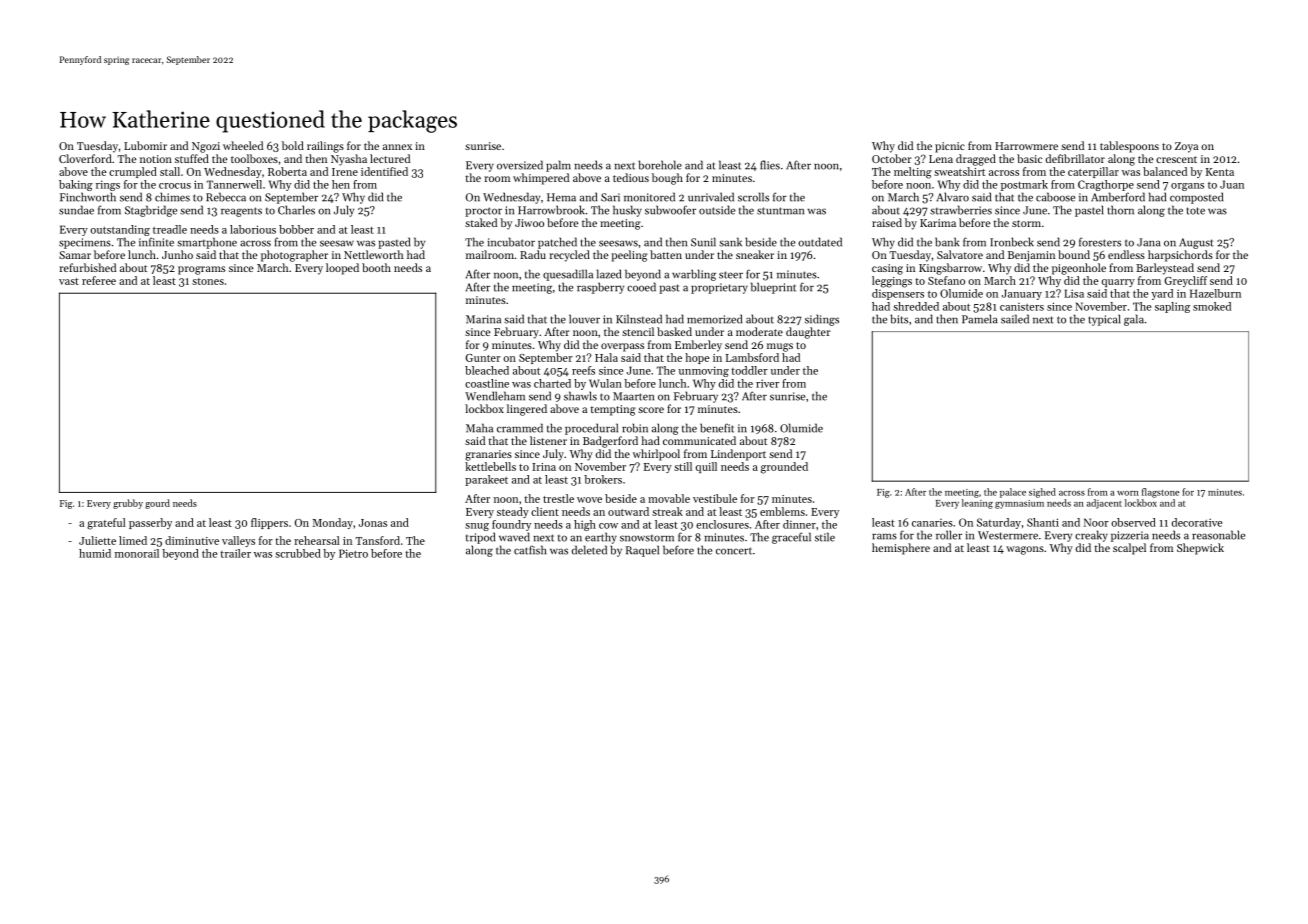 The width and height of the screenshot is (1308, 924). Describe the element at coordinates (1172, 307) in the screenshot. I see `sapling` at that location.
